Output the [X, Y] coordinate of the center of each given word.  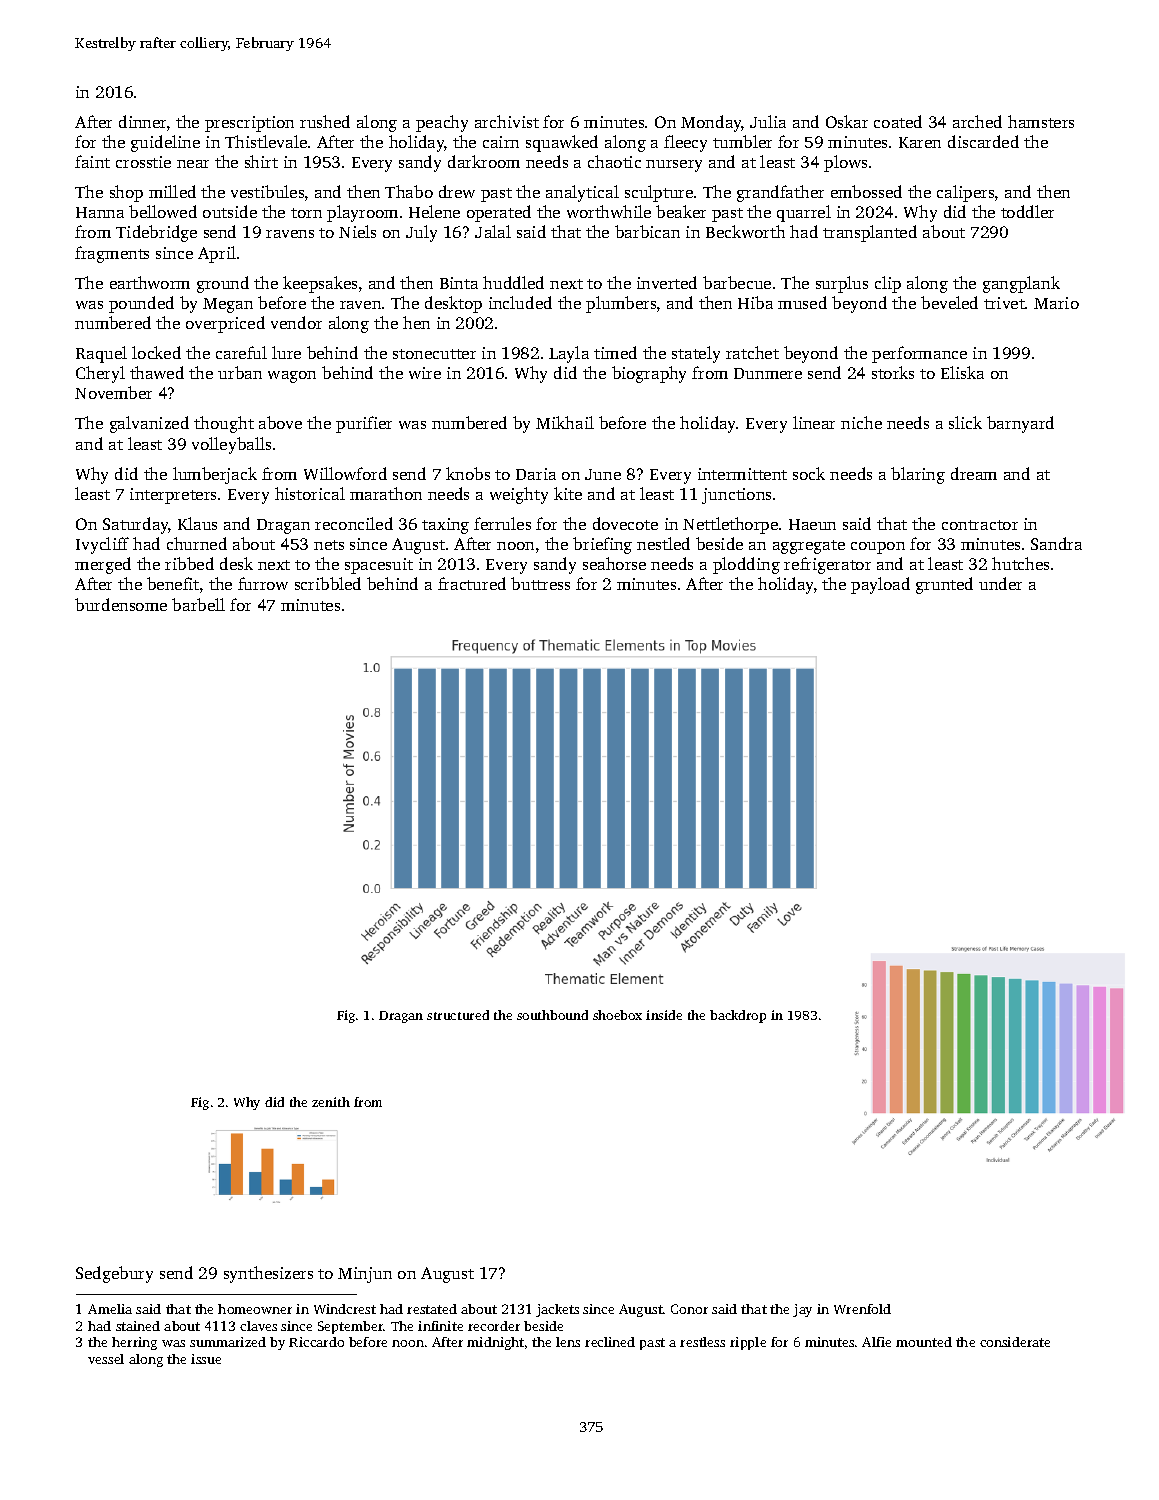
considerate [1015, 1342]
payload [880, 585]
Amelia [110, 1309]
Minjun [365, 1275]
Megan [228, 305]
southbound [552, 1015]
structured [458, 1015]
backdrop [738, 1016]
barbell [198, 604]
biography [649, 374]
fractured [472, 583]
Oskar [847, 121]
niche [861, 422]
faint [92, 161]
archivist [507, 121]
